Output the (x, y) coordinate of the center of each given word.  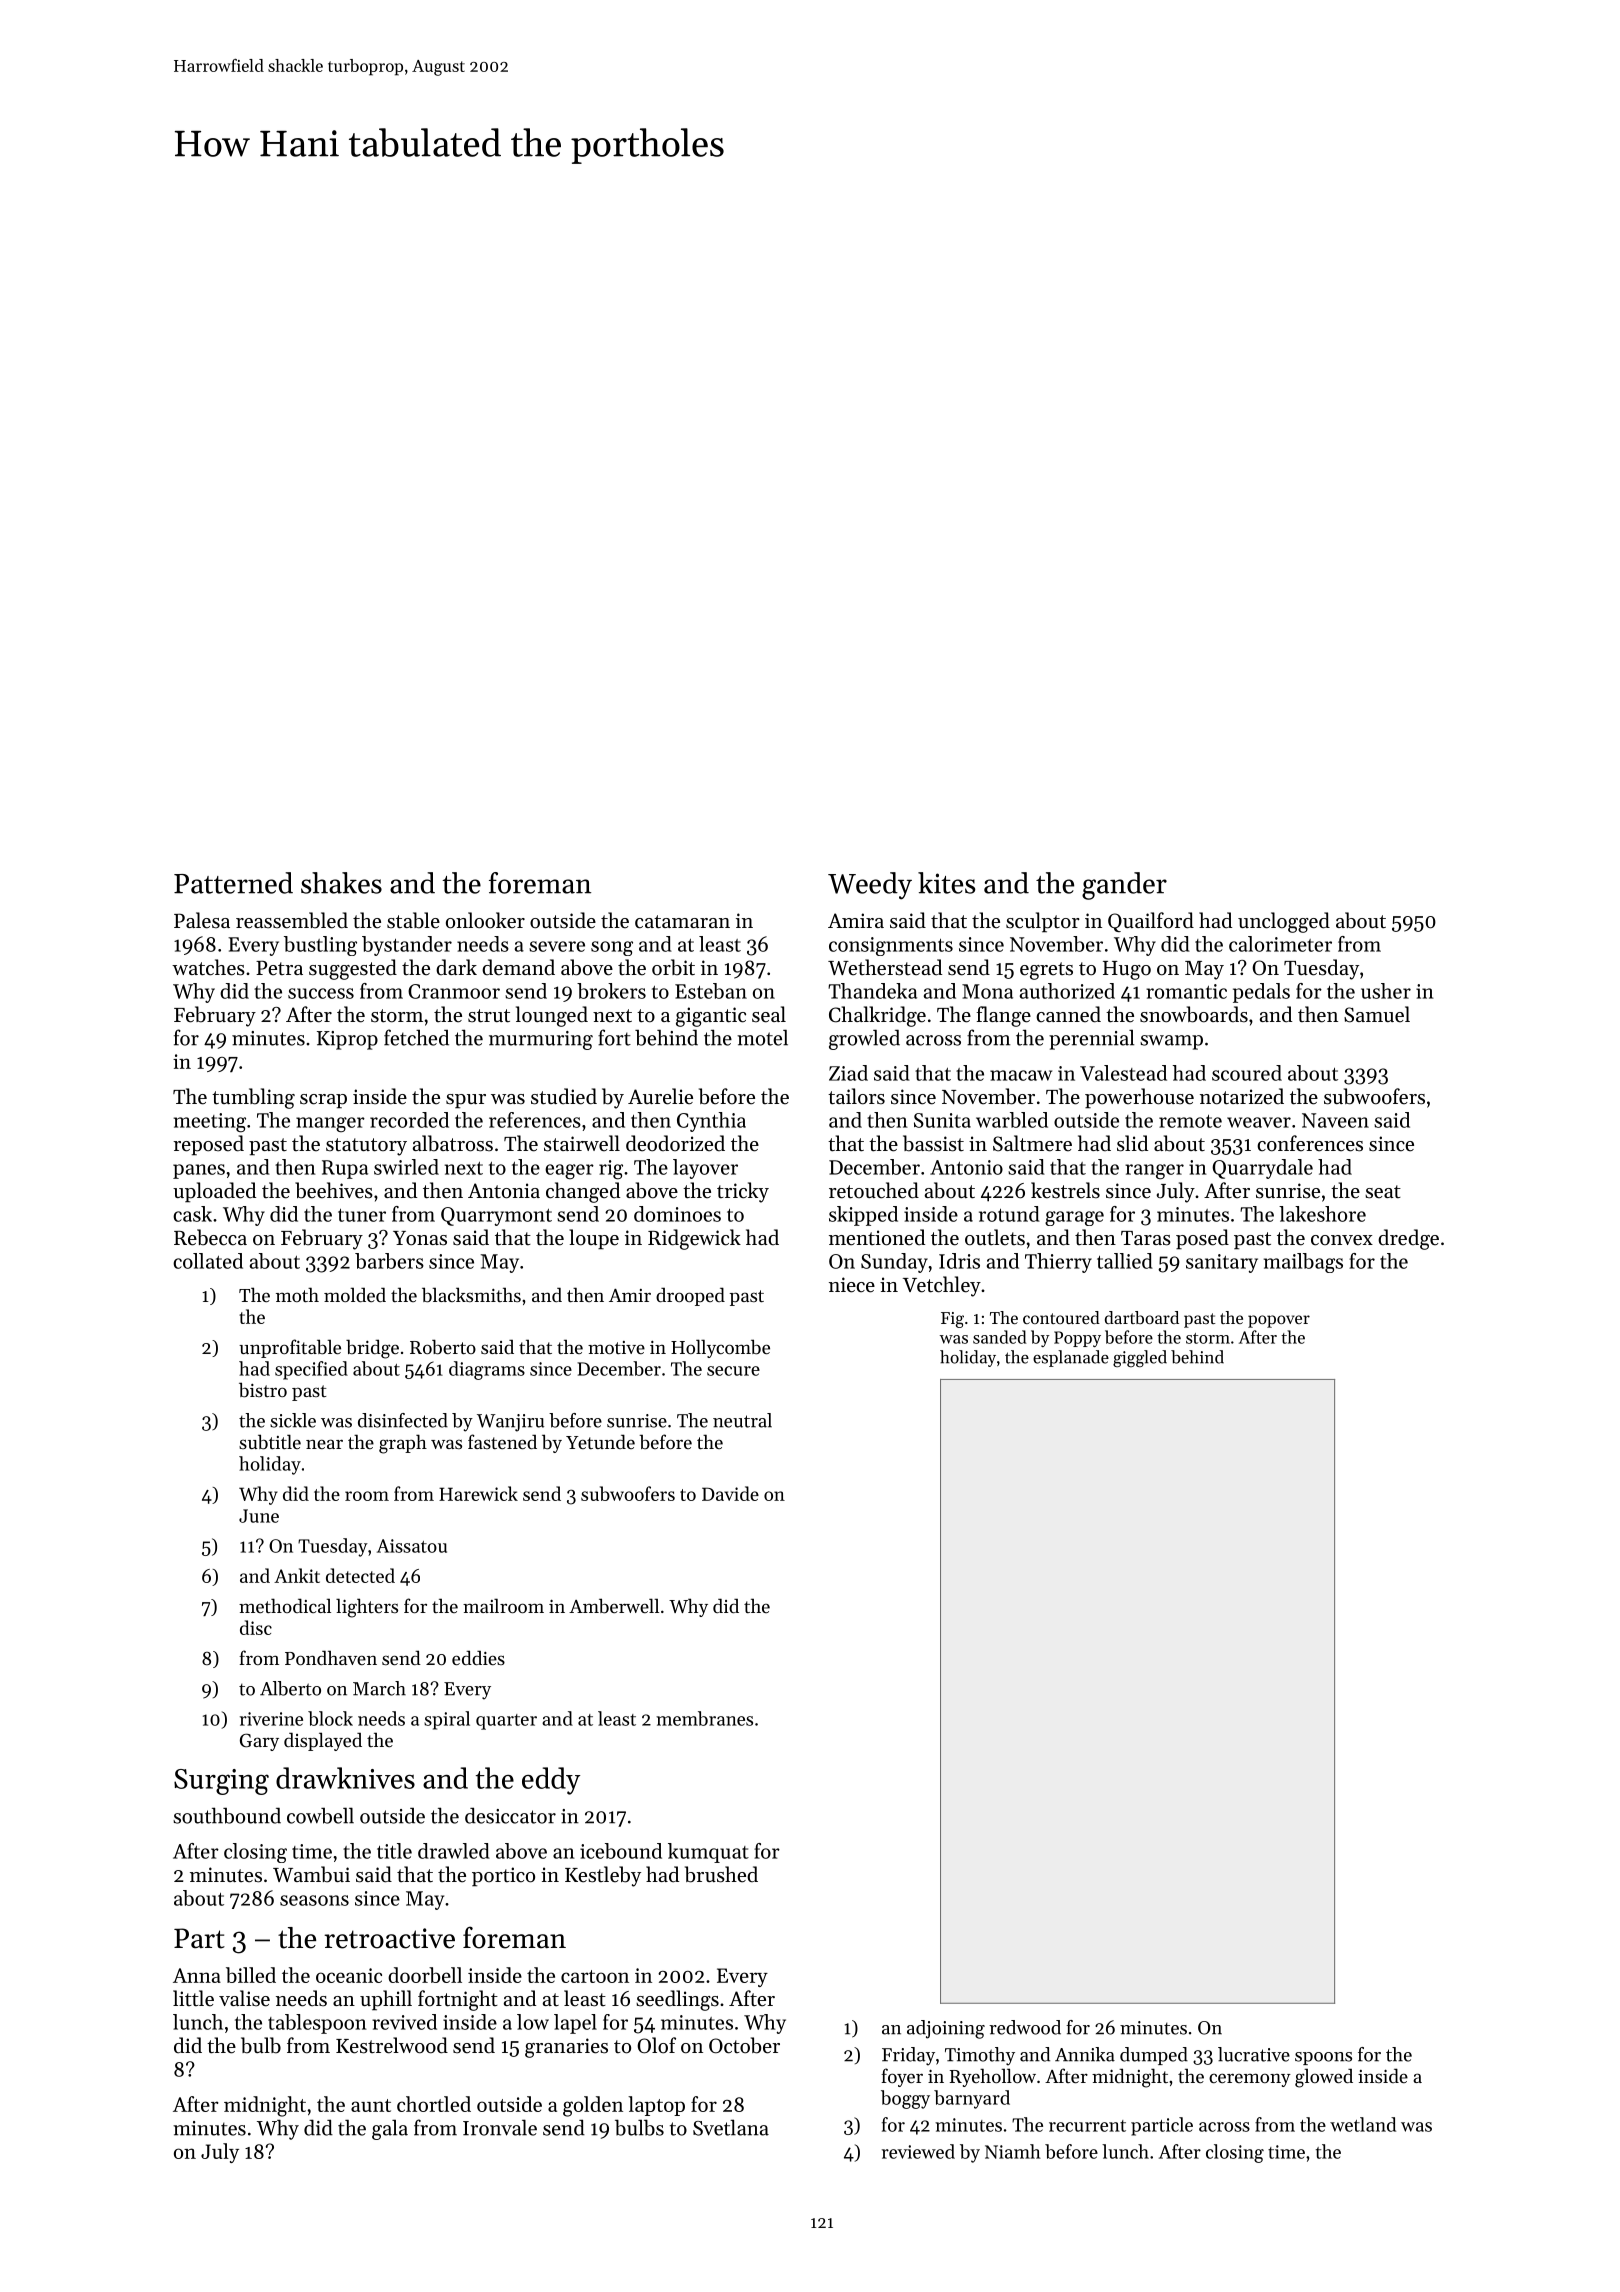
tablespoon (317, 2024)
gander (1124, 886)
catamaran (682, 922)
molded (355, 1294)
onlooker (485, 920)
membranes (704, 1718)
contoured (1061, 1317)
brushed (721, 1874)
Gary (259, 1742)
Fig (952, 1320)
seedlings (677, 2000)
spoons (1323, 2058)
